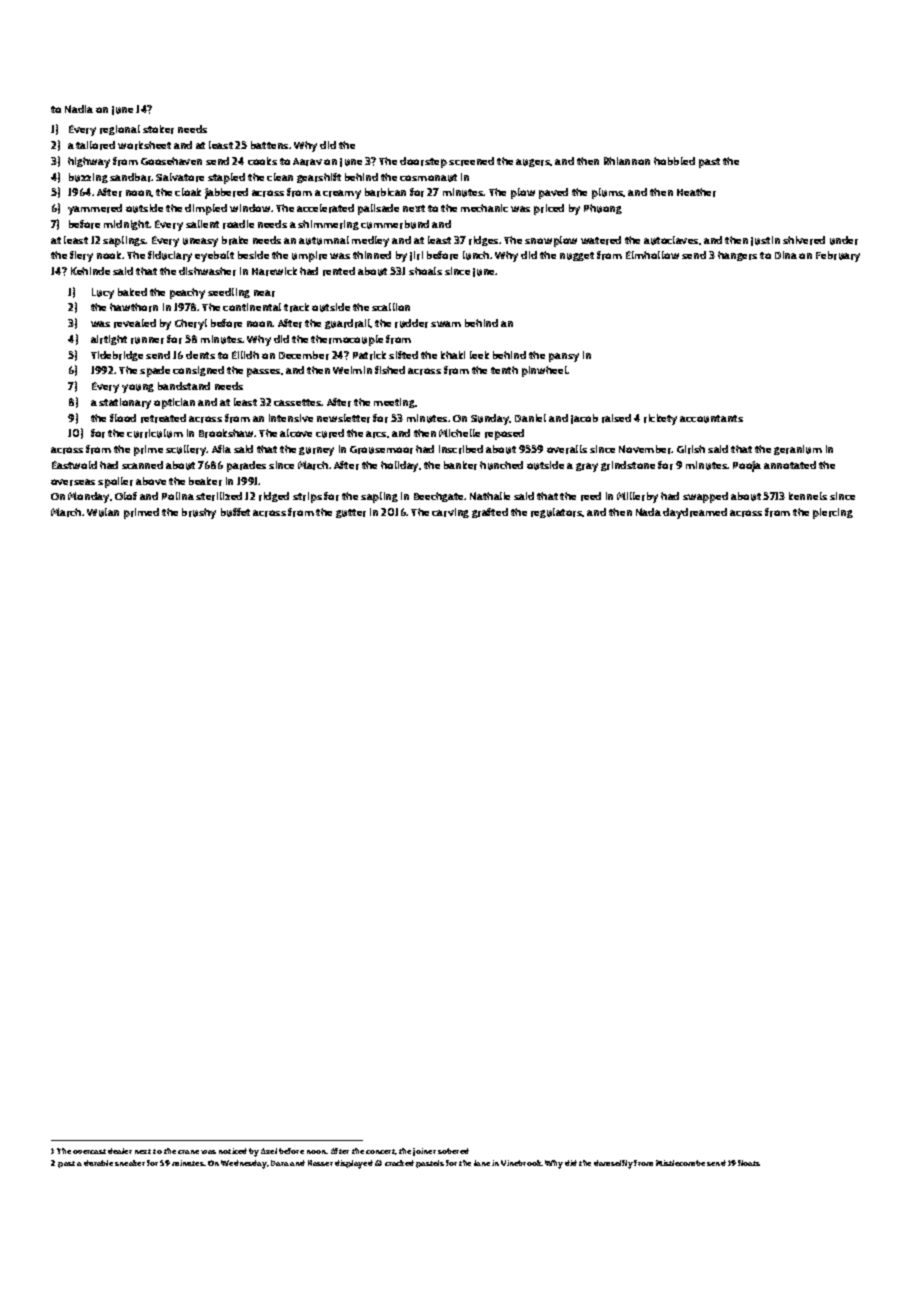  I want to click on leek, so click(479, 355).
